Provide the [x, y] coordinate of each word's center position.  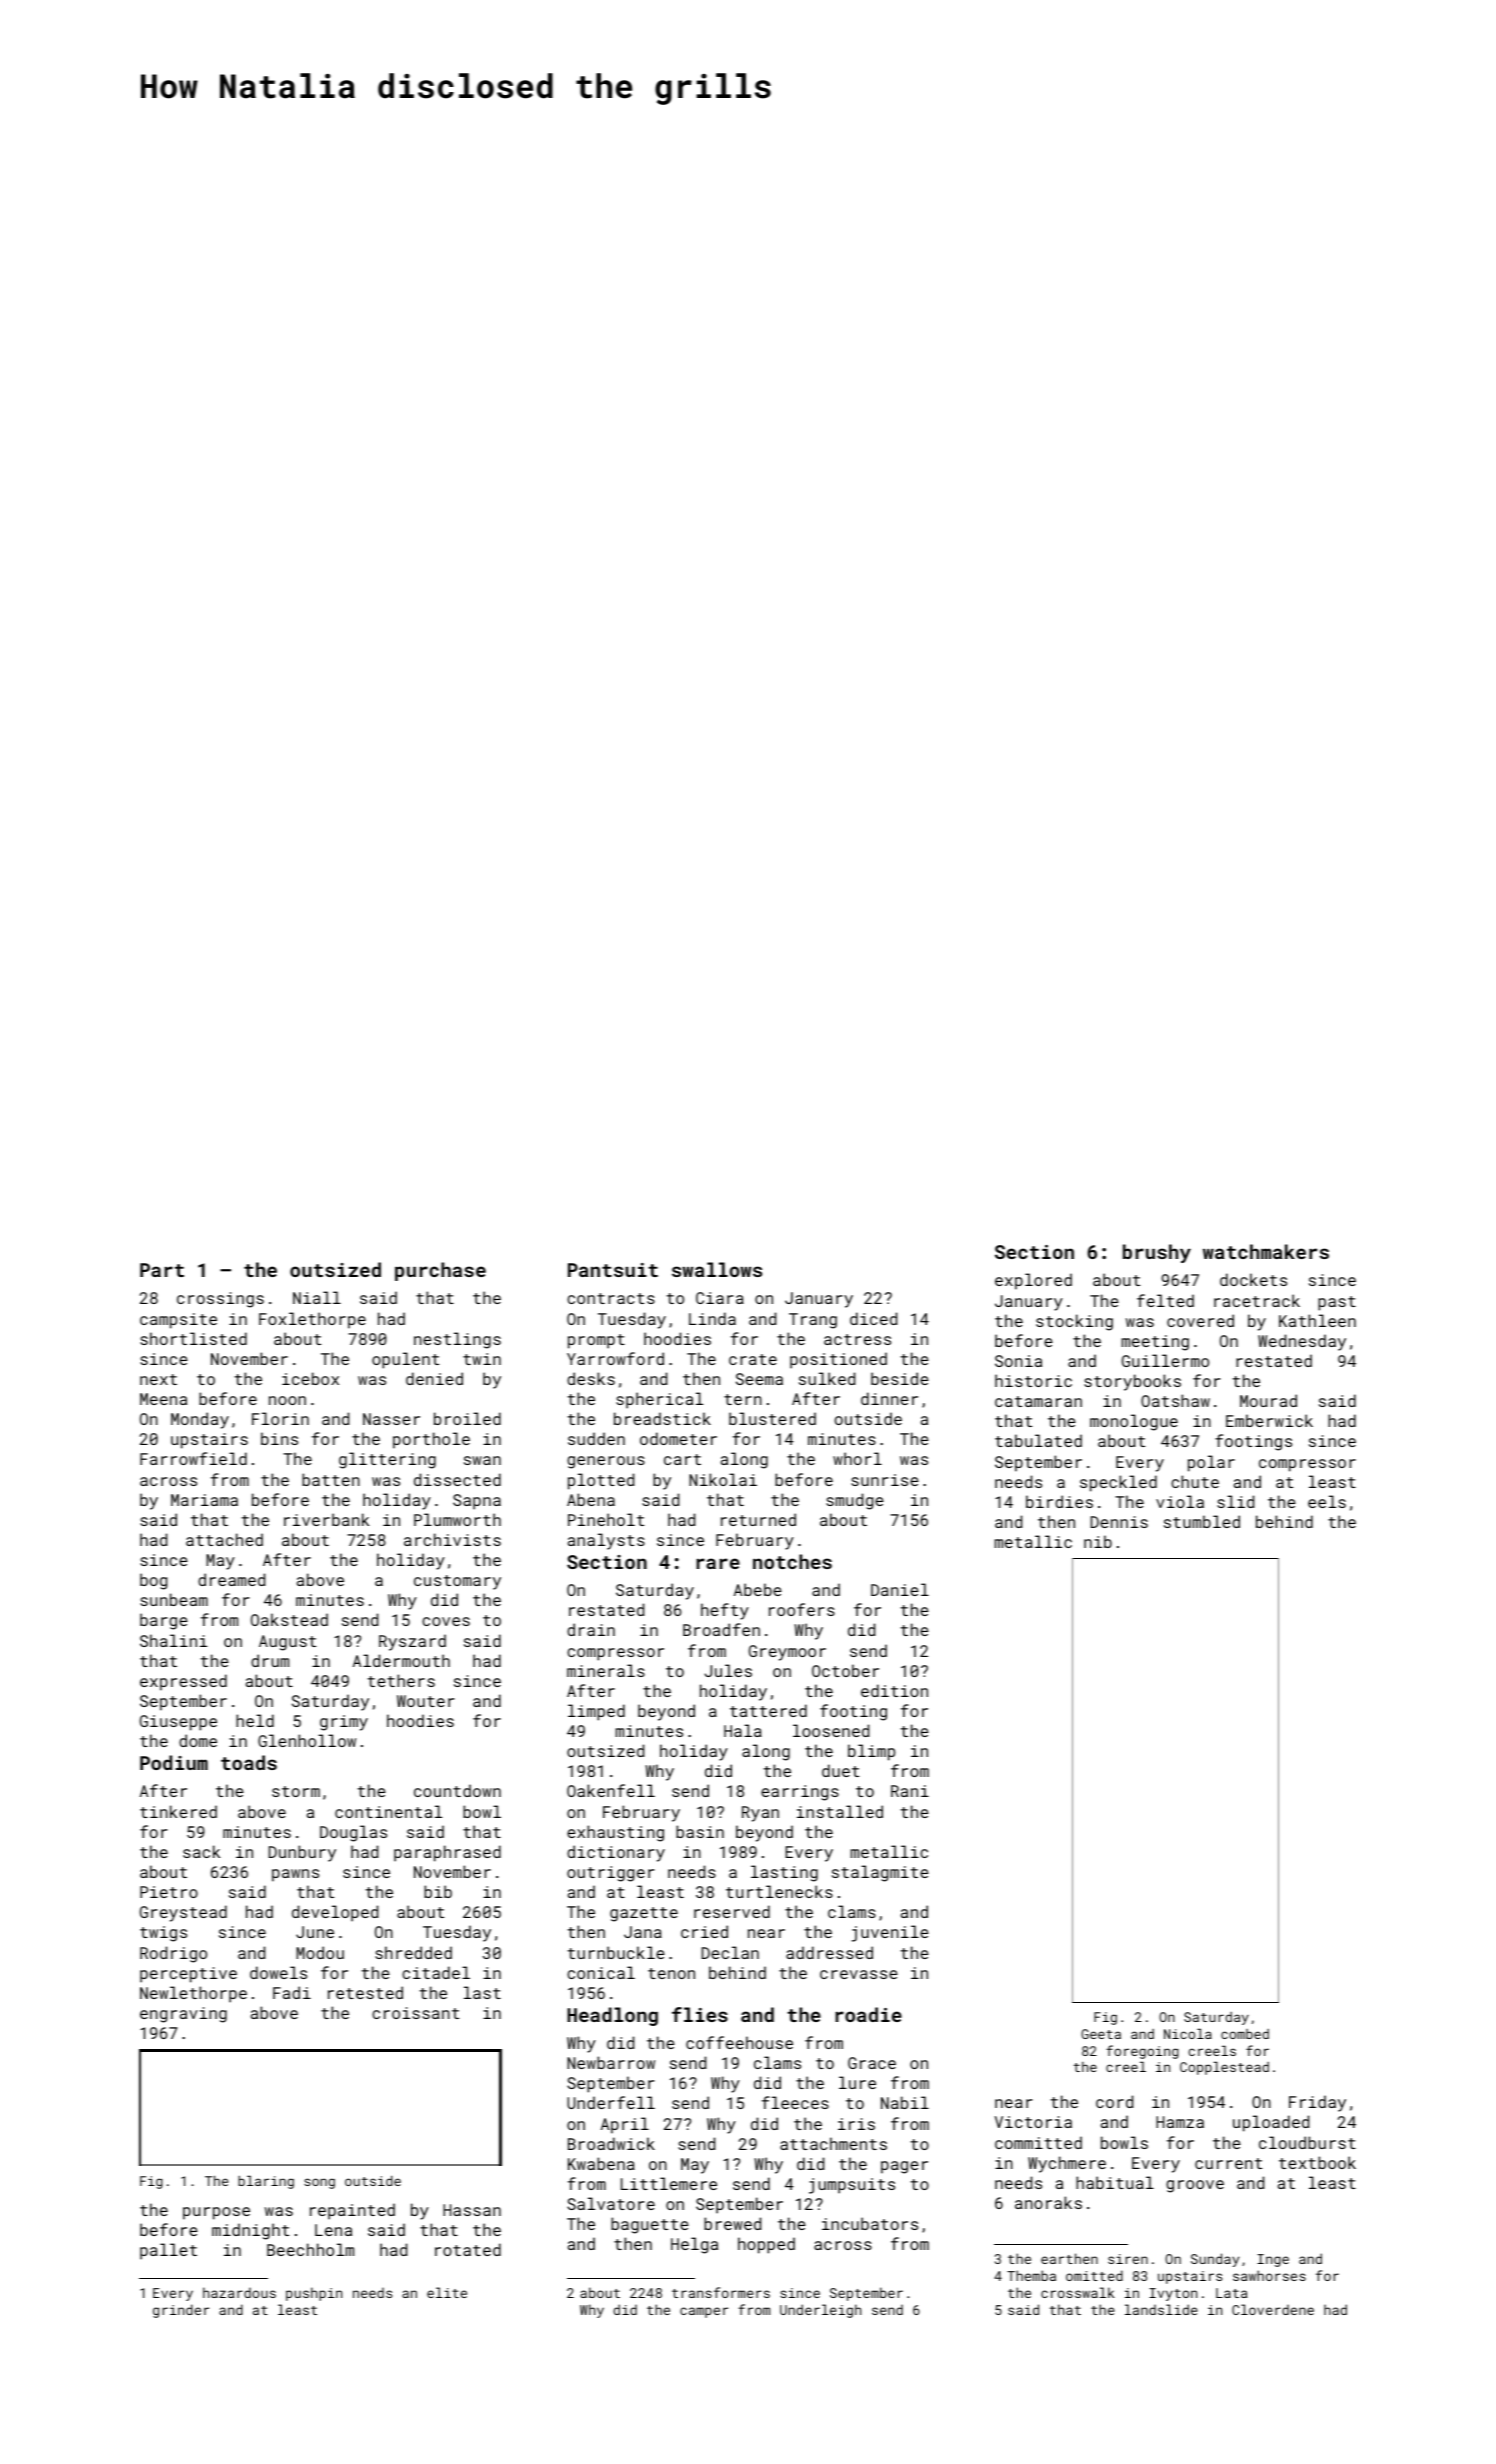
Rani [910, 1791]
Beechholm [310, 2249]
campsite [178, 1321]
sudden [596, 1438]
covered [1200, 1320]
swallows [717, 1269]
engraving [183, 2015]
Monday [200, 1420]
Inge [1273, 2260]
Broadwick [611, 2143]
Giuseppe [178, 1723]
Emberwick [1269, 1420]
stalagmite [880, 1873]
